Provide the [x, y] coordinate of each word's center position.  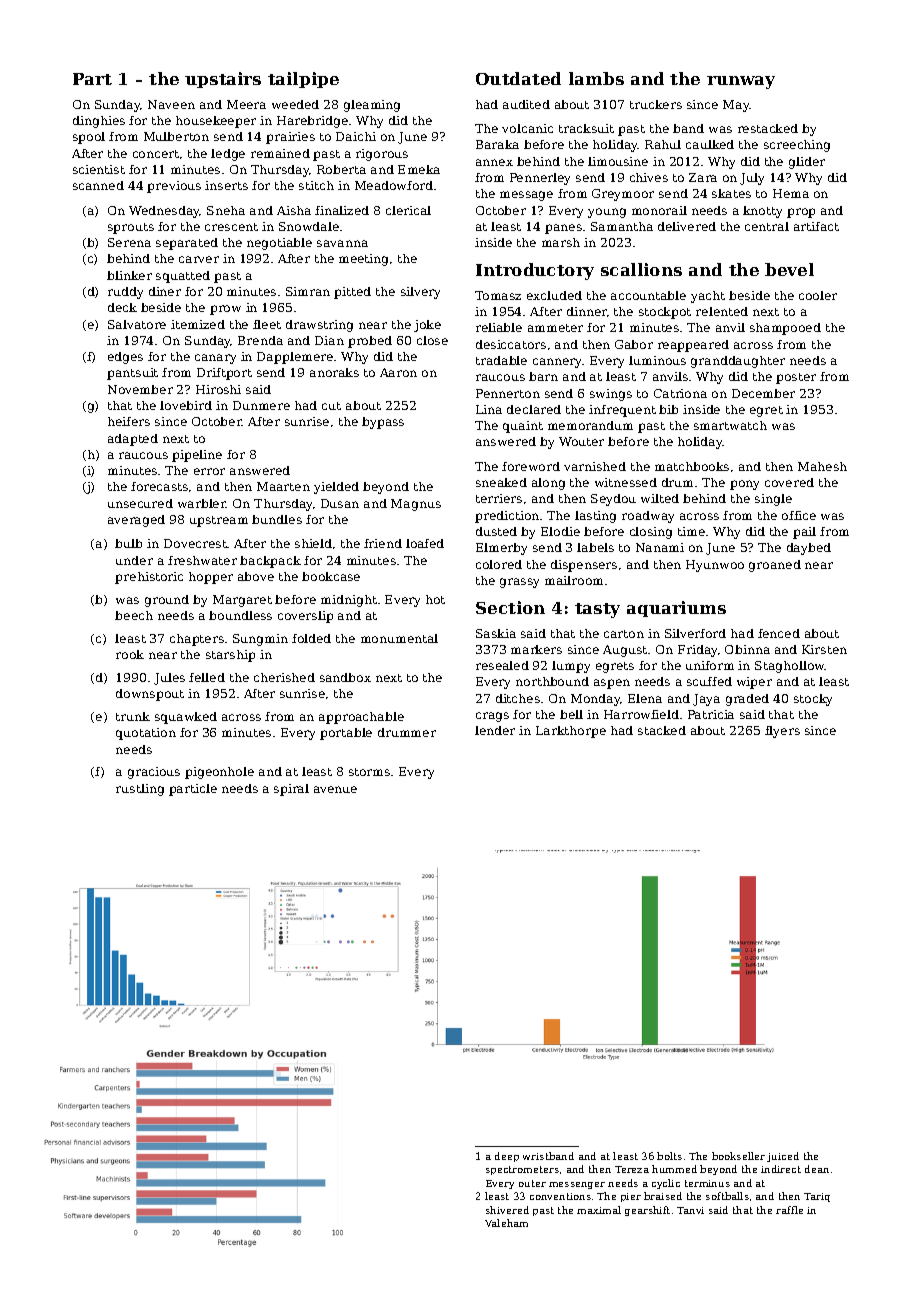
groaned [775, 566]
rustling [140, 790]
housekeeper [216, 122]
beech [134, 615]
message [526, 196]
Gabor [634, 344]
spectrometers [522, 1170]
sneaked [501, 482]
